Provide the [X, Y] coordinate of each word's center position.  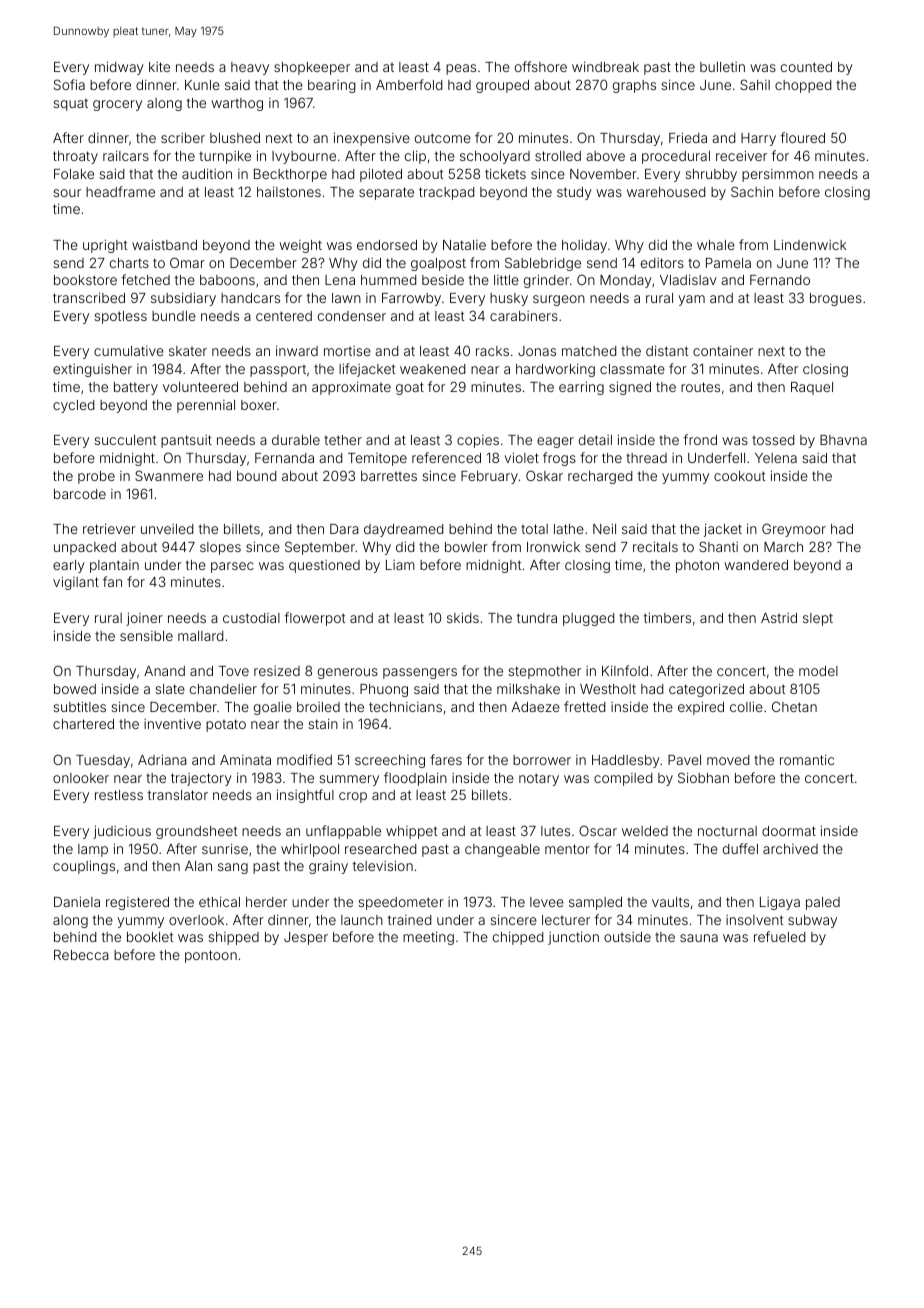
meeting [428, 938]
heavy [250, 68]
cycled [73, 406]
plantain [114, 566]
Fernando [780, 280]
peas [461, 69]
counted [806, 67]
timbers [667, 617]
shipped [233, 938]
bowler [466, 547]
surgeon [559, 300]
